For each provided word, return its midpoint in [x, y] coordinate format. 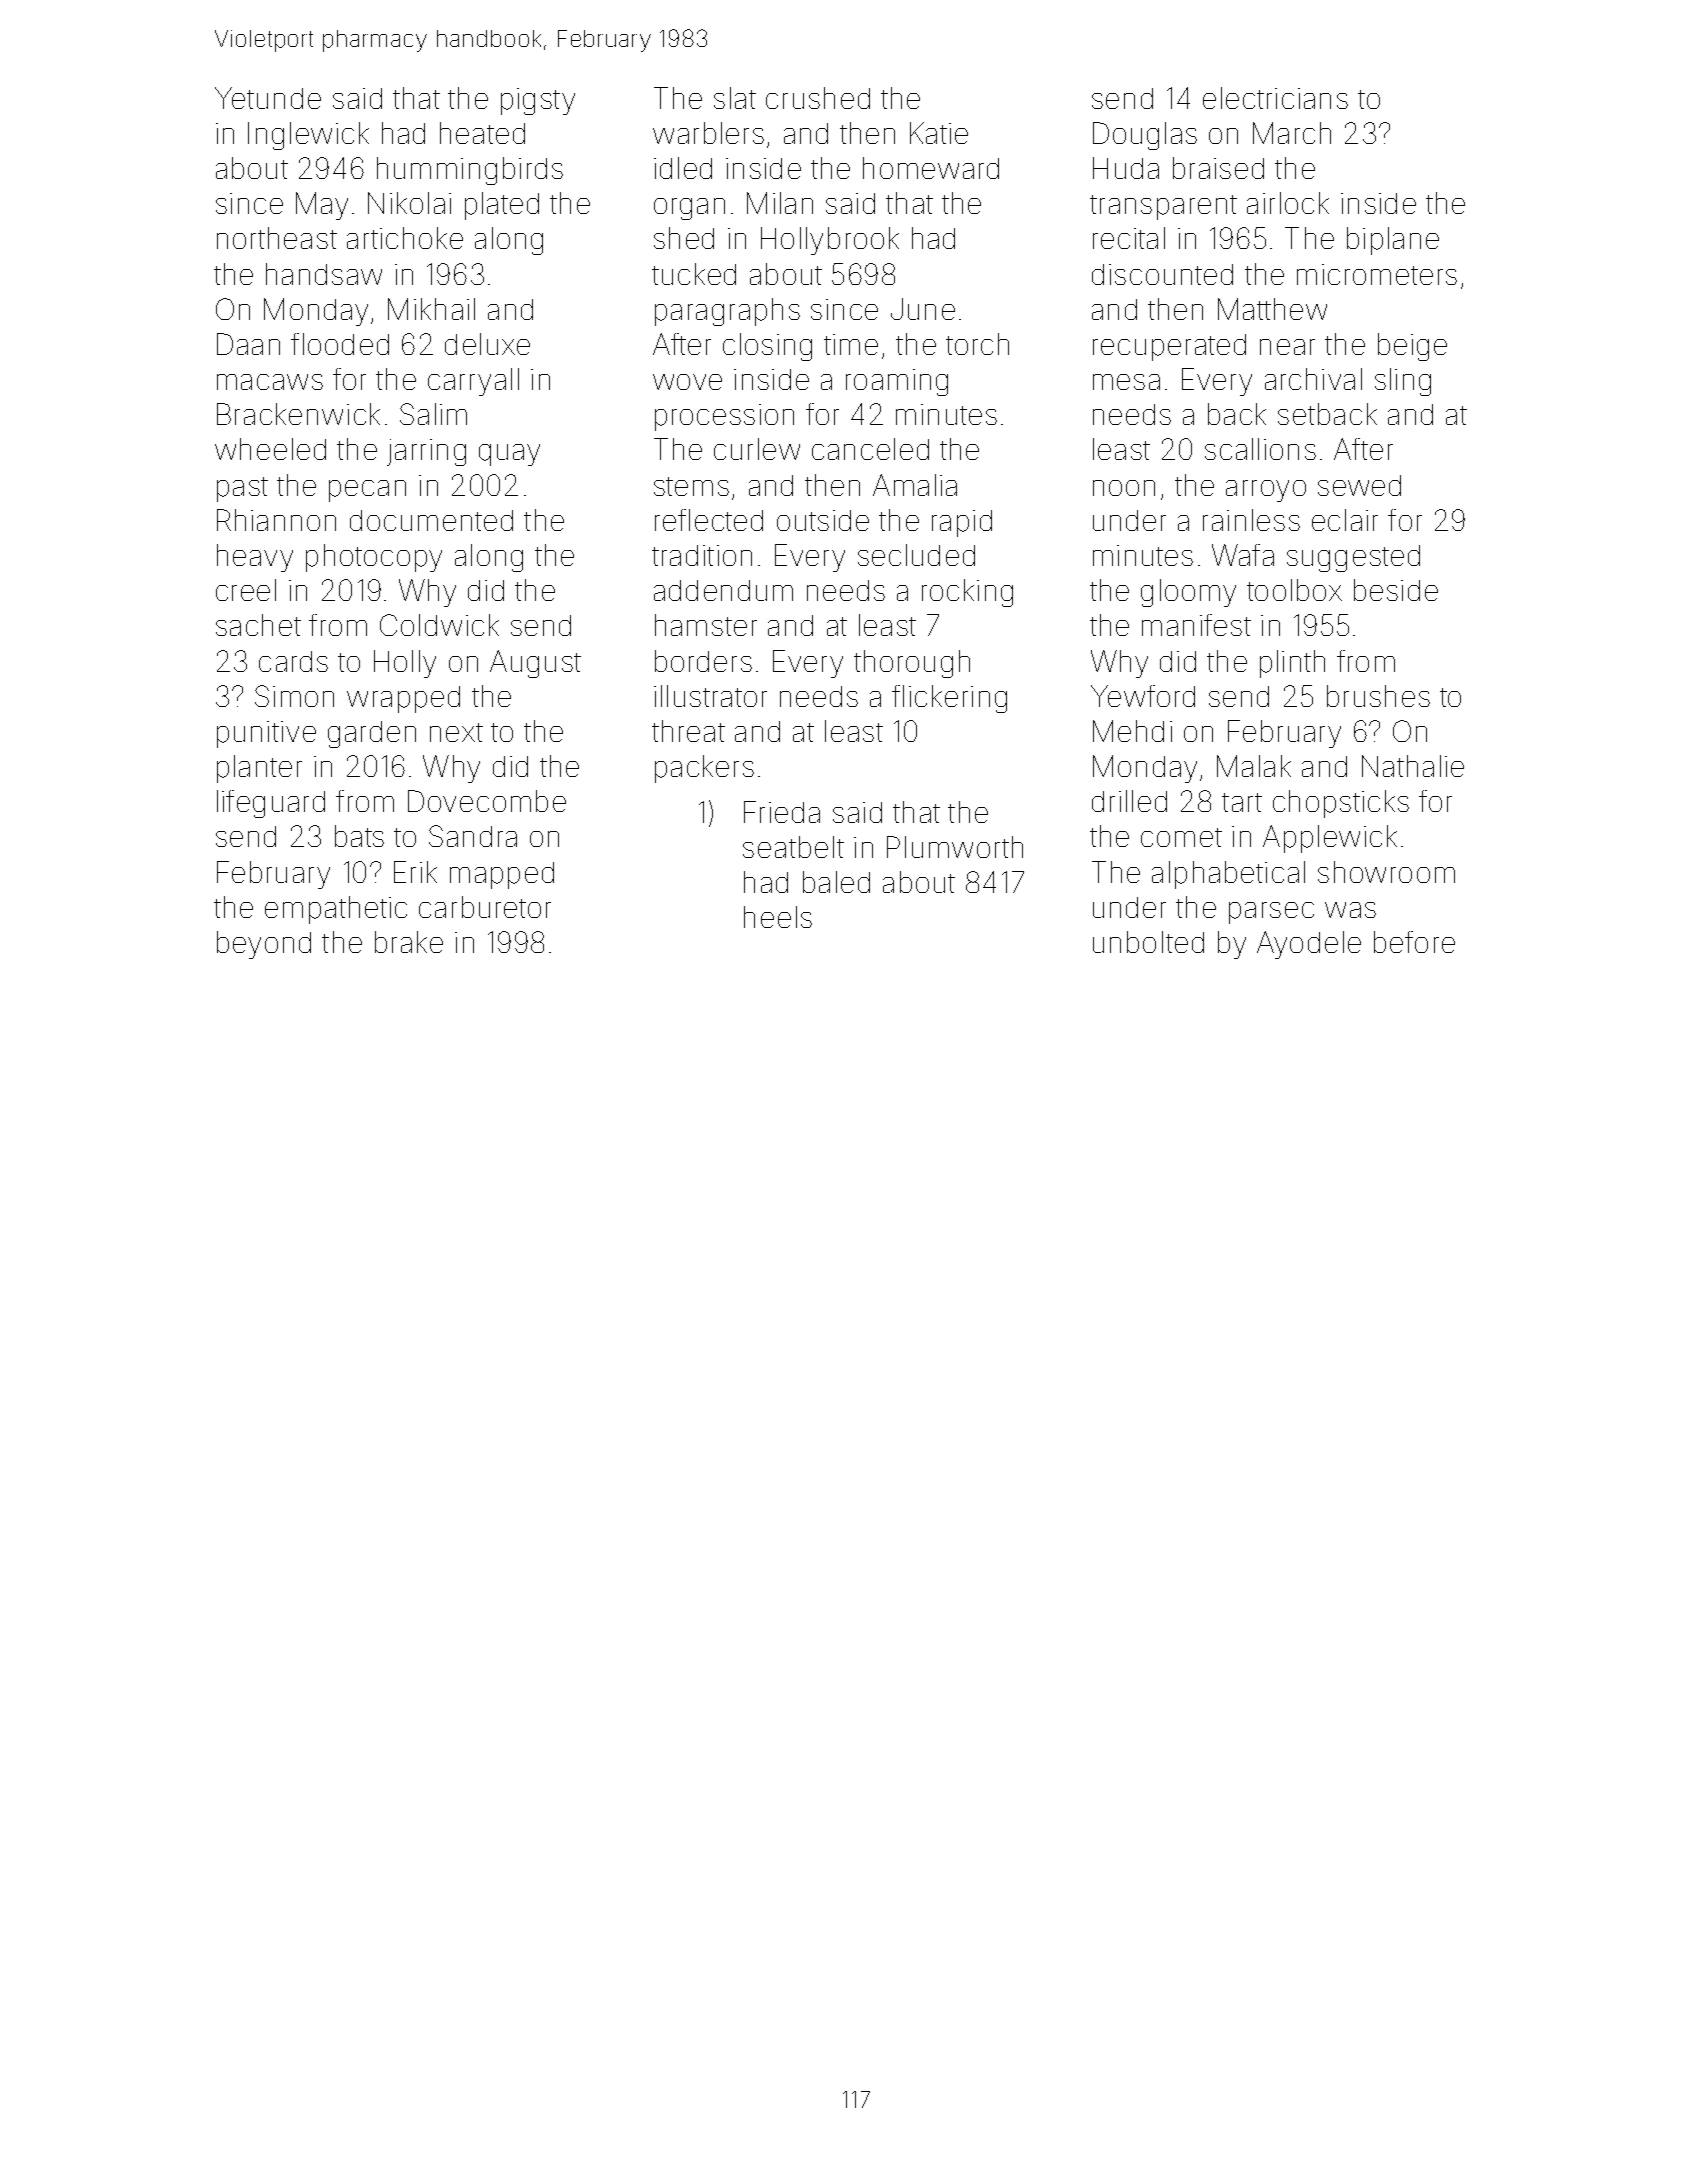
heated [482, 133]
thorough [912, 664]
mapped [502, 875]
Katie [939, 133]
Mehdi [1132, 731]
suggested [1353, 558]
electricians [1275, 98]
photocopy [374, 558]
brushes [1378, 696]
